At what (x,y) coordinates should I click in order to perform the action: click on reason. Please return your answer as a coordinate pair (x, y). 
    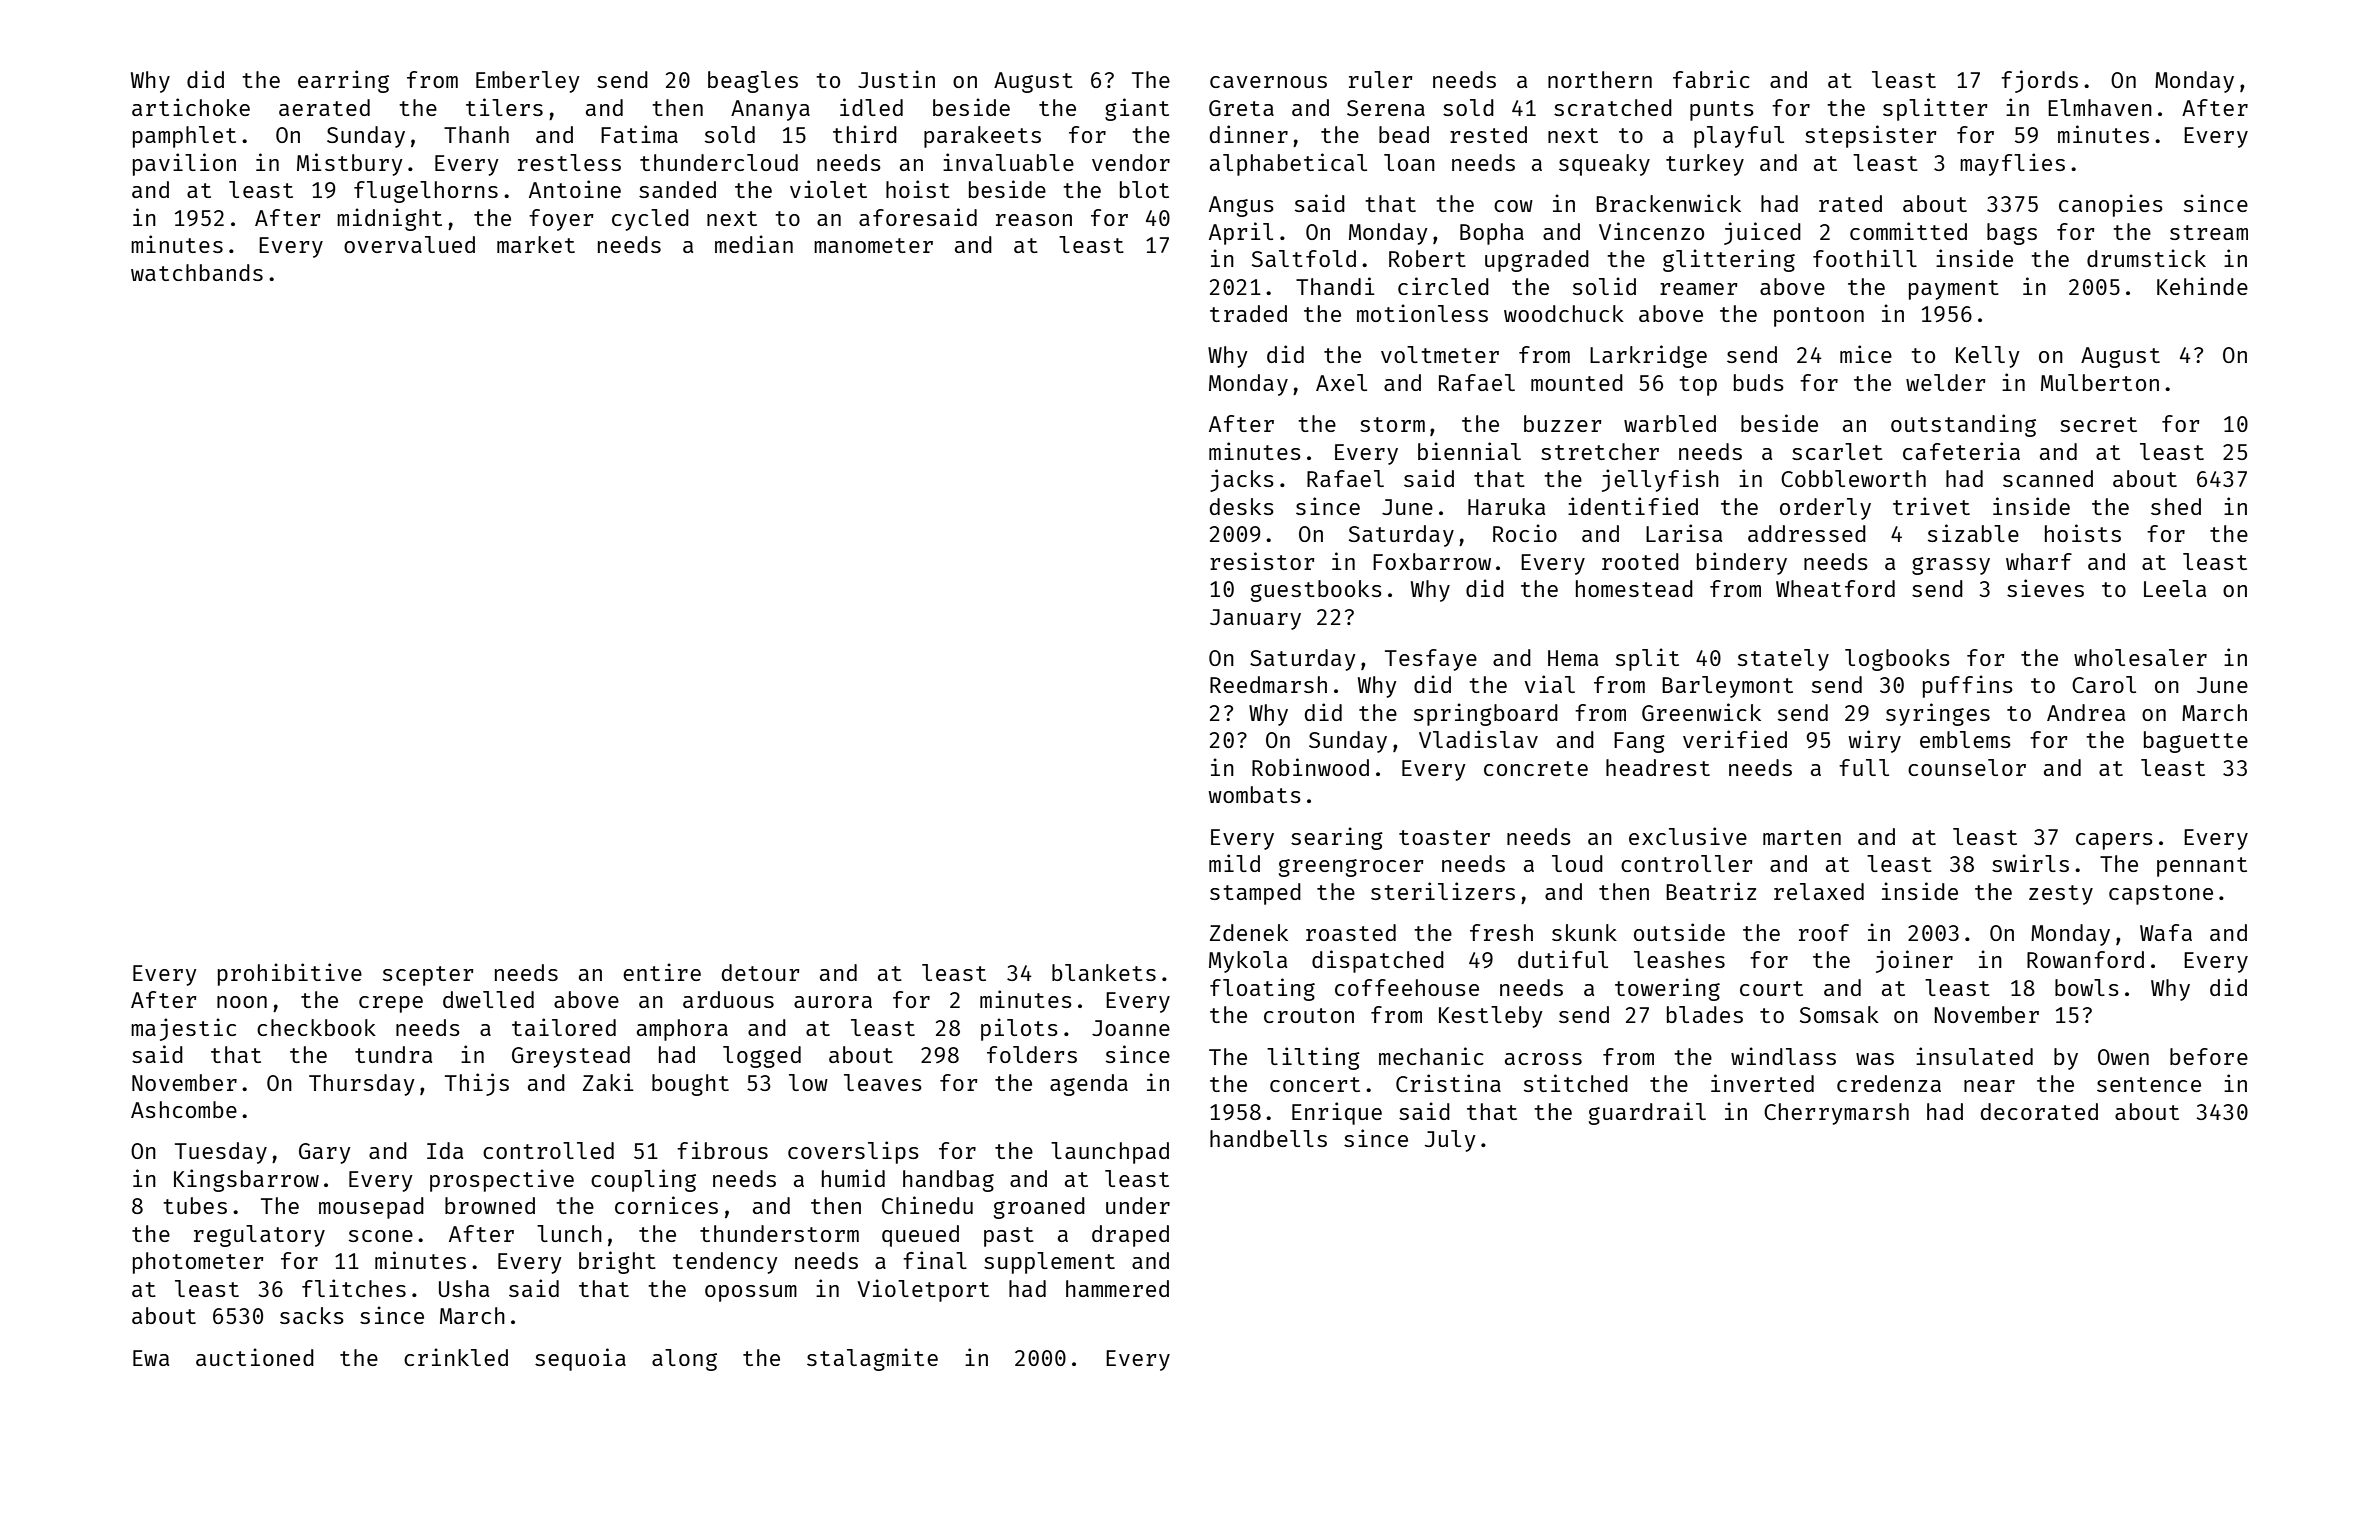
    Looking at the image, I should click on (1034, 220).
